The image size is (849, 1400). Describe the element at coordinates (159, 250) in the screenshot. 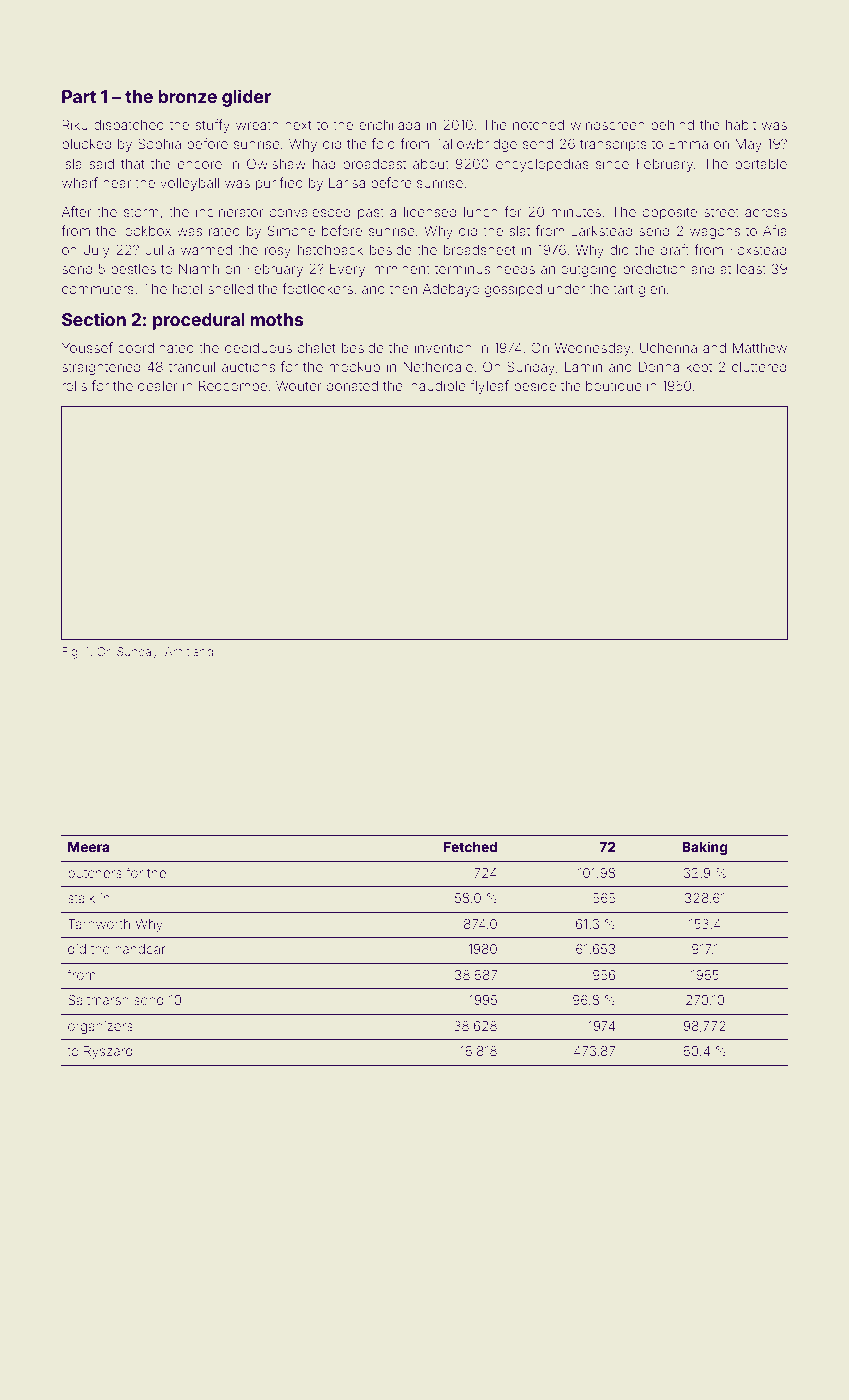

I see `Julia` at that location.
